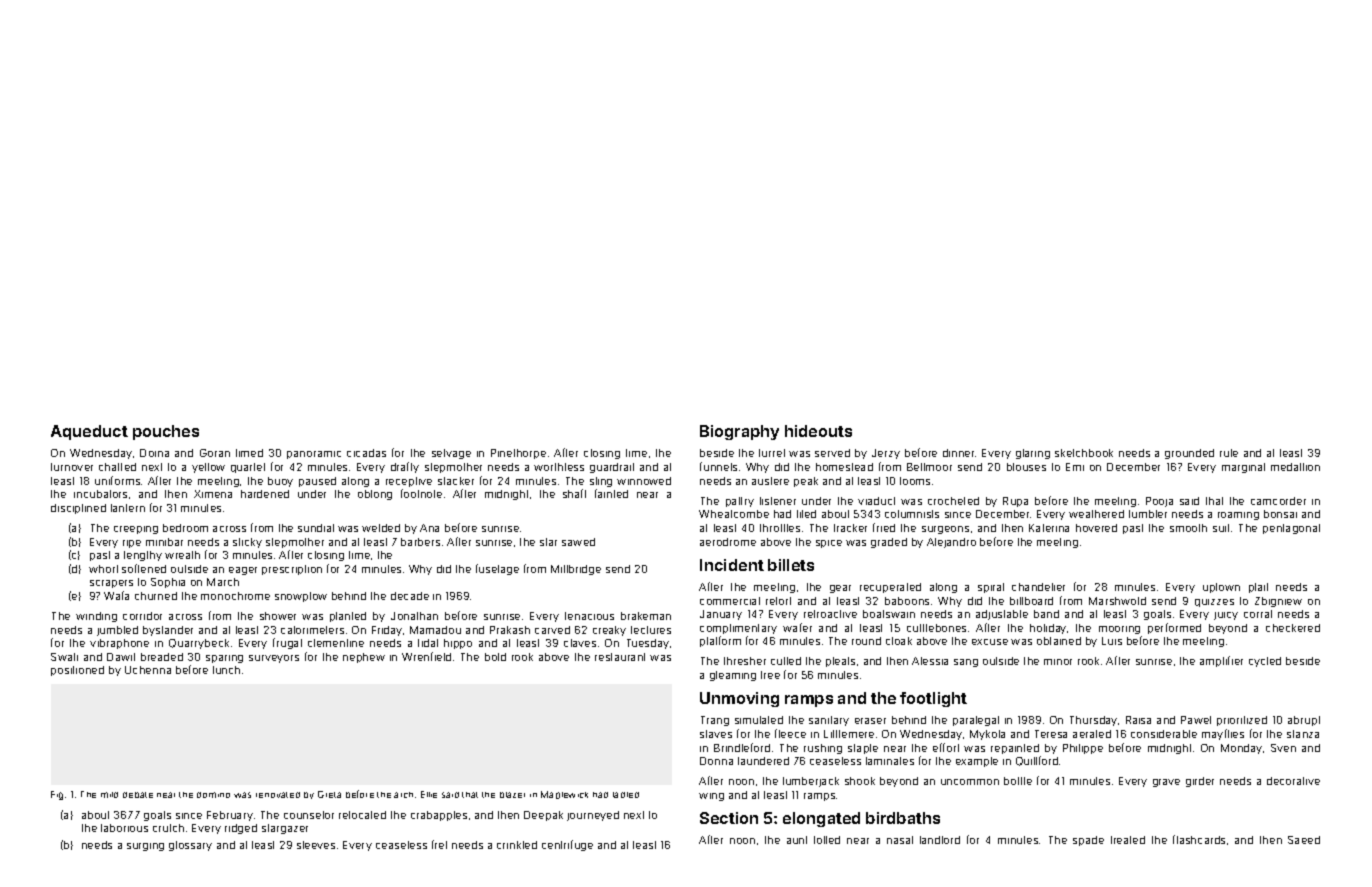  What do you see at coordinates (213, 795) in the screenshot?
I see `domino` at bounding box center [213, 795].
